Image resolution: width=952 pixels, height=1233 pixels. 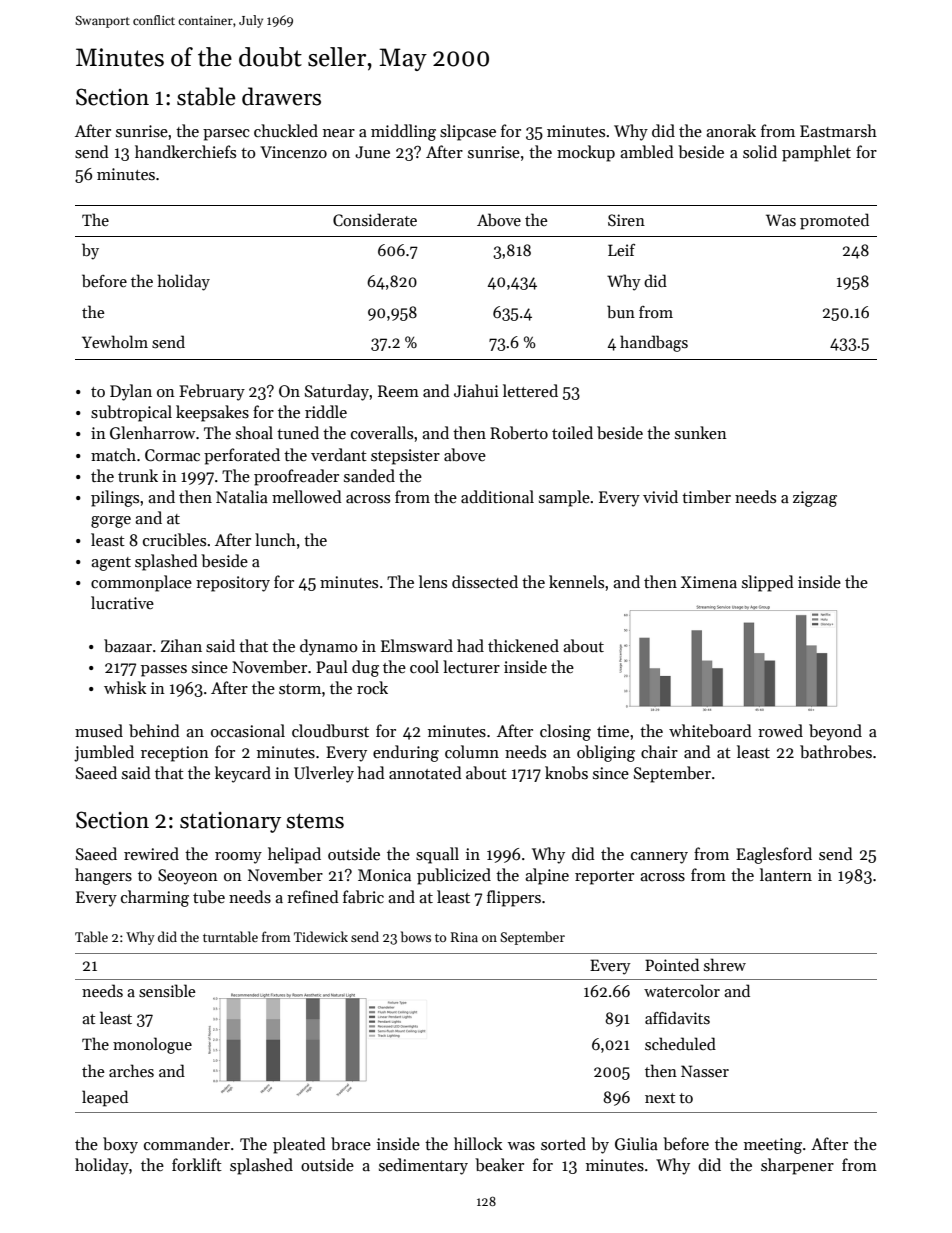 What do you see at coordinates (514, 898) in the image?
I see `flippers` at bounding box center [514, 898].
